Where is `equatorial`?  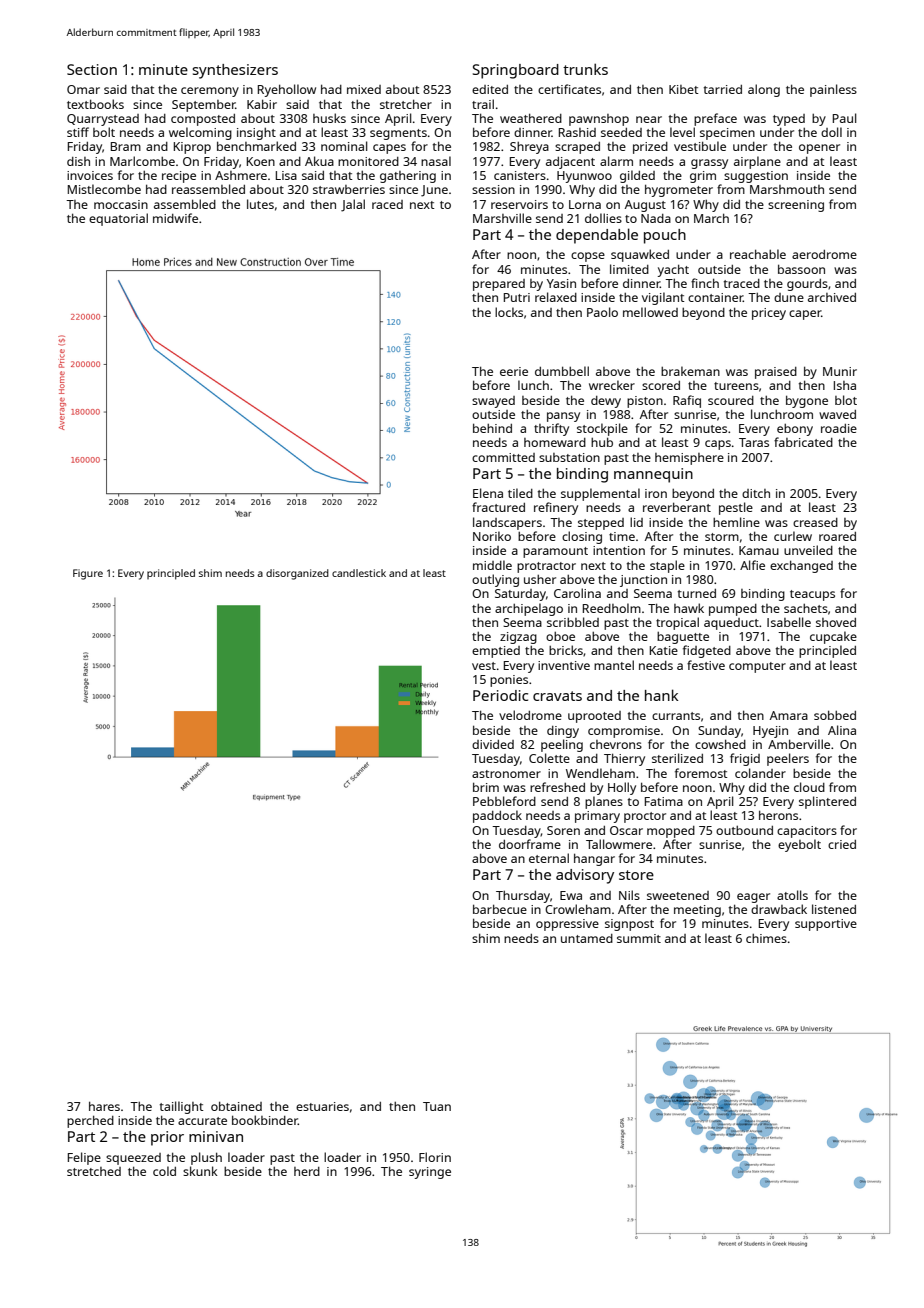
equatorial is located at coordinates (118, 219).
